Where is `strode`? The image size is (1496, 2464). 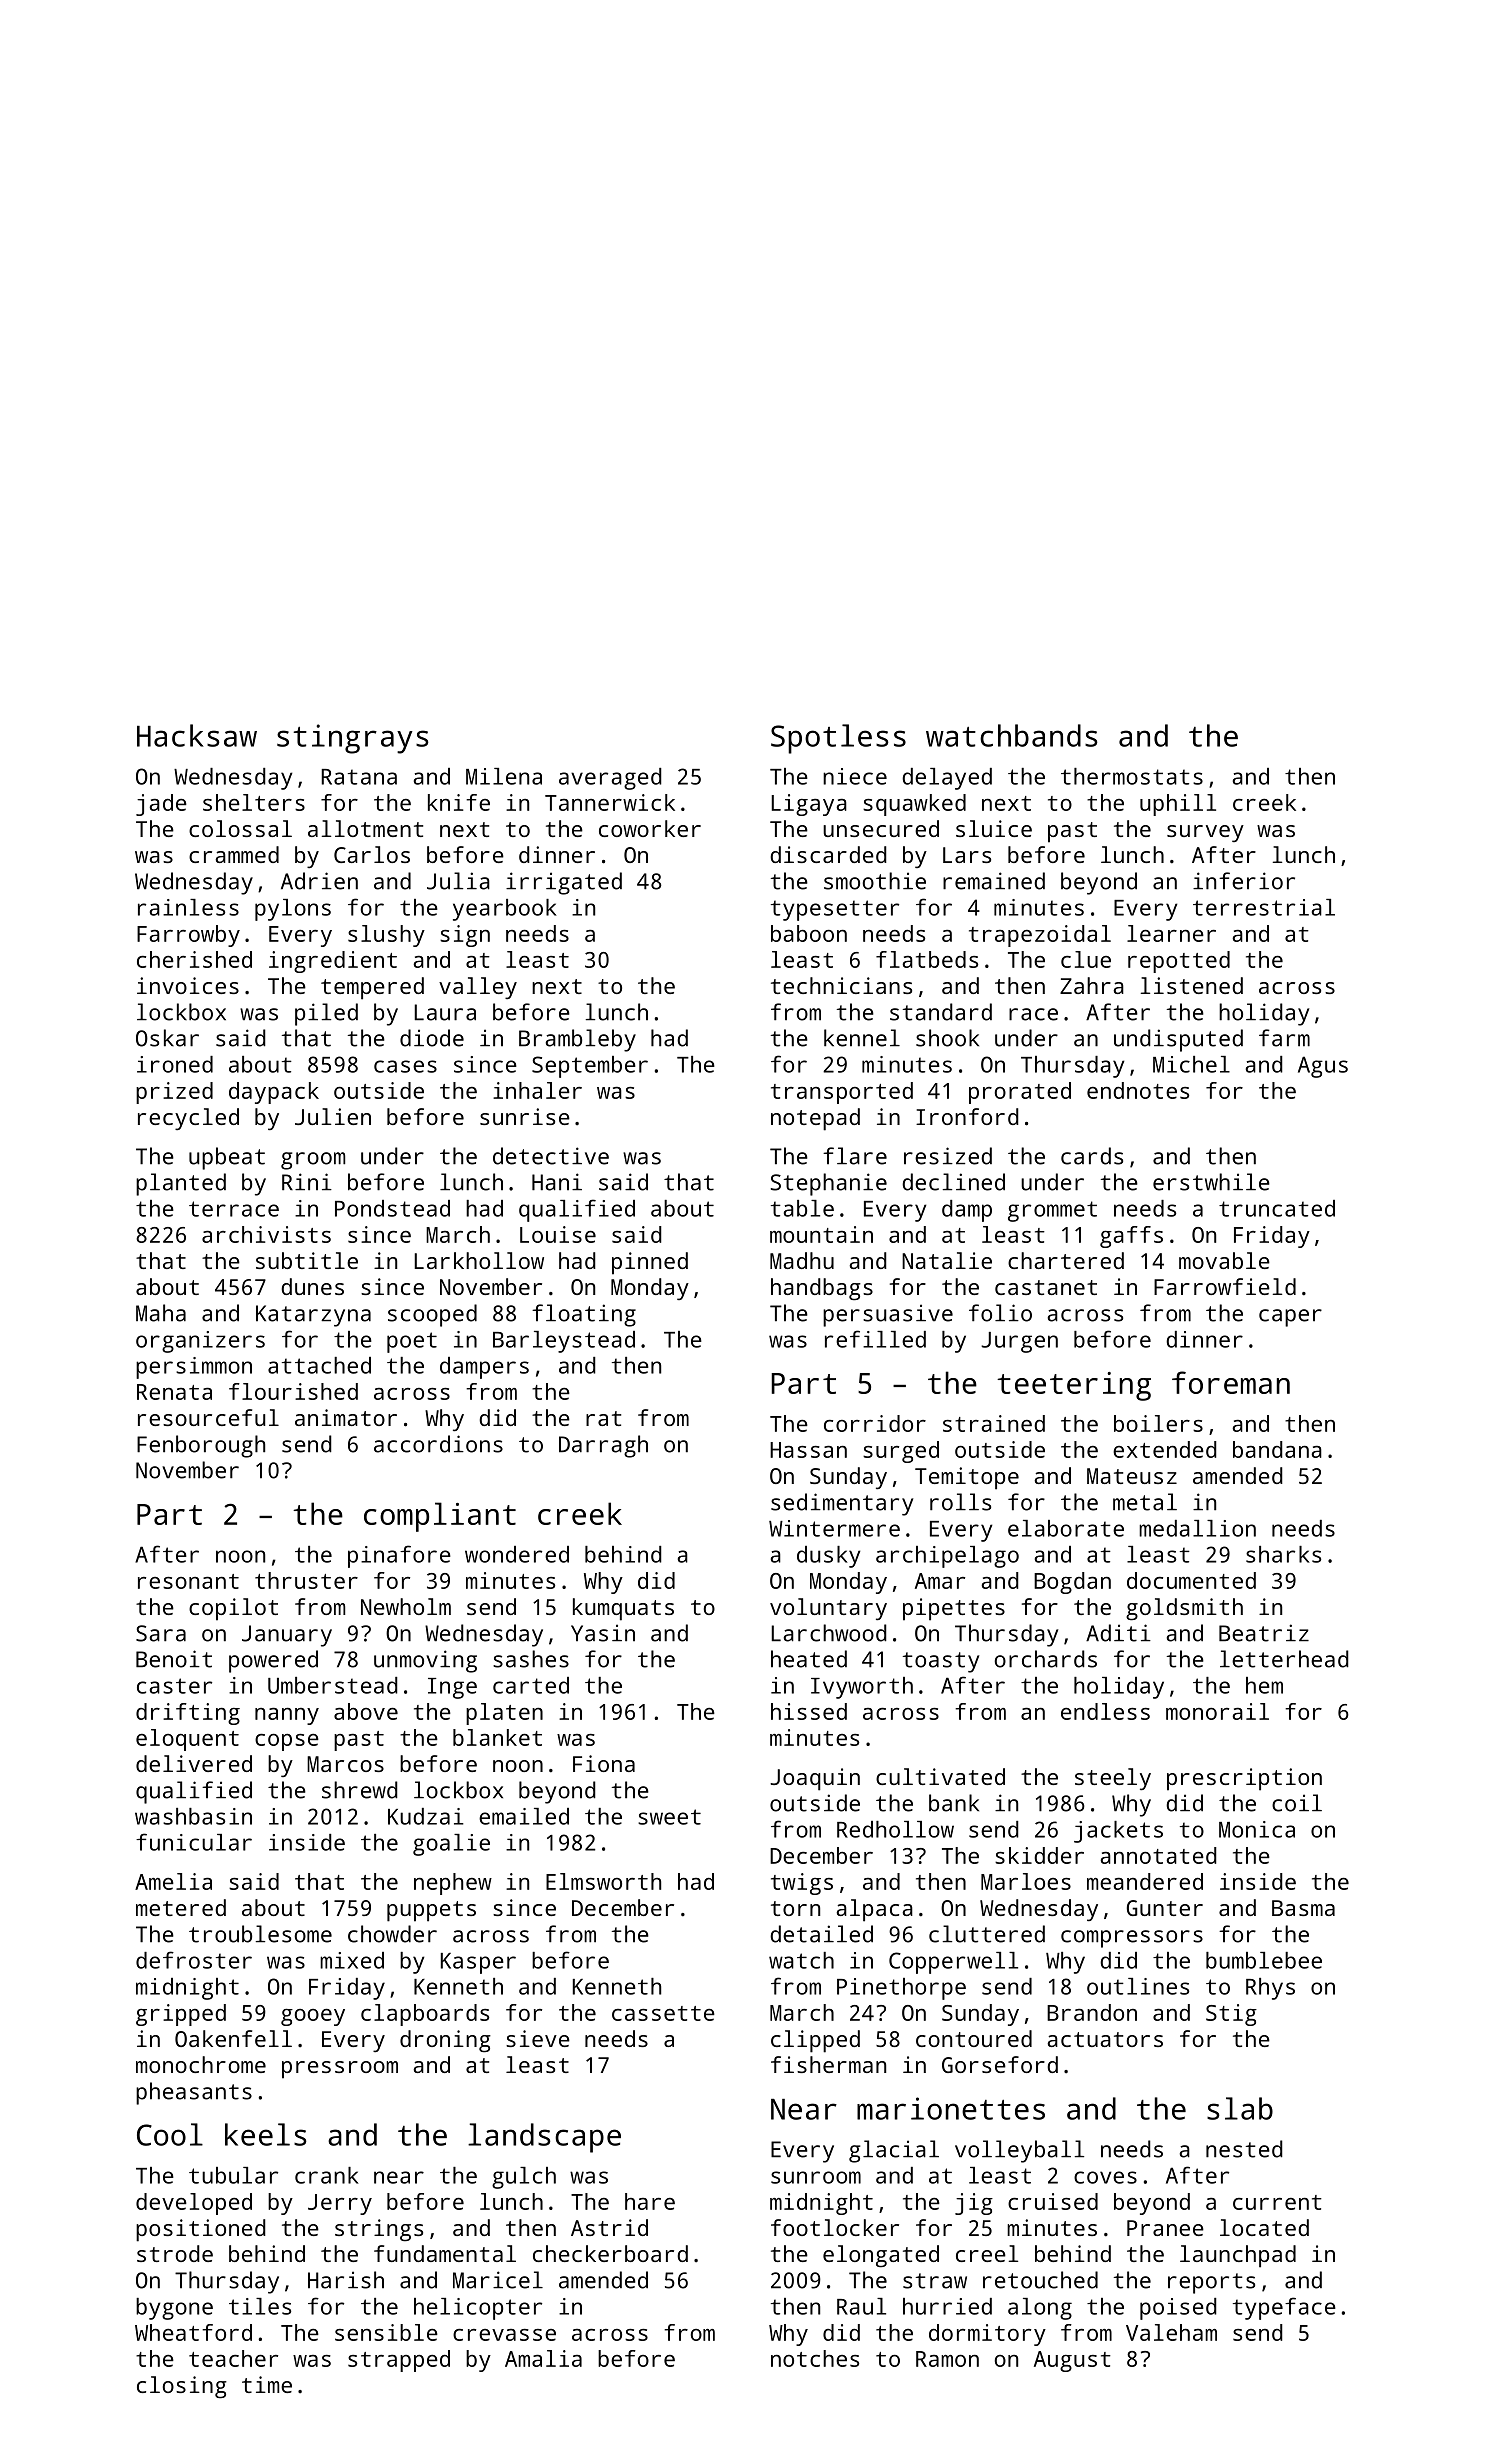
strode is located at coordinates (175, 2253).
